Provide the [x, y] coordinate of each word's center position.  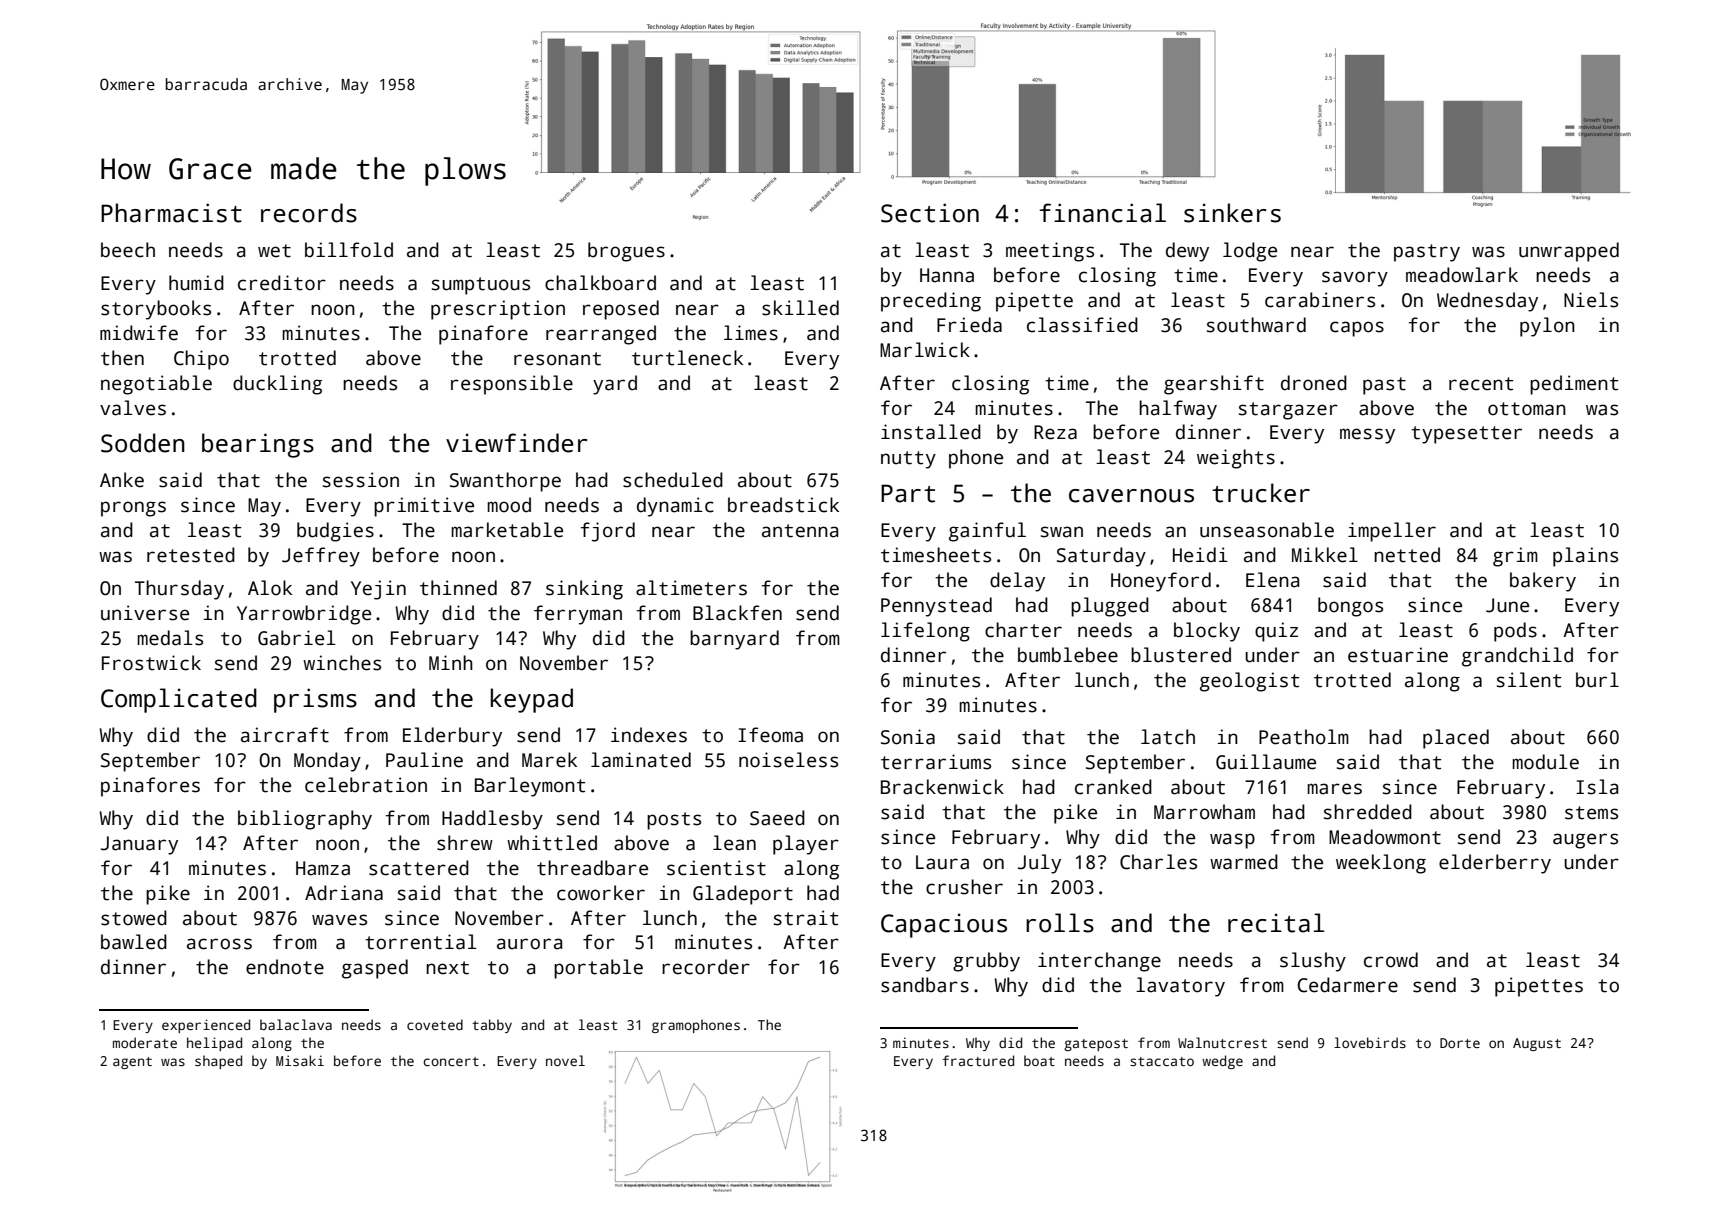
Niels [1591, 300]
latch [1168, 737]
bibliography [305, 820]
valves [133, 408]
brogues [626, 252]
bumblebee [1068, 655]
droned [1314, 383]
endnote [285, 967]
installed [931, 432]
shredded [1368, 812]
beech [128, 250]
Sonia [908, 737]
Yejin [378, 590]
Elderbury [452, 737]
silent [1529, 680]
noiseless [788, 760]
